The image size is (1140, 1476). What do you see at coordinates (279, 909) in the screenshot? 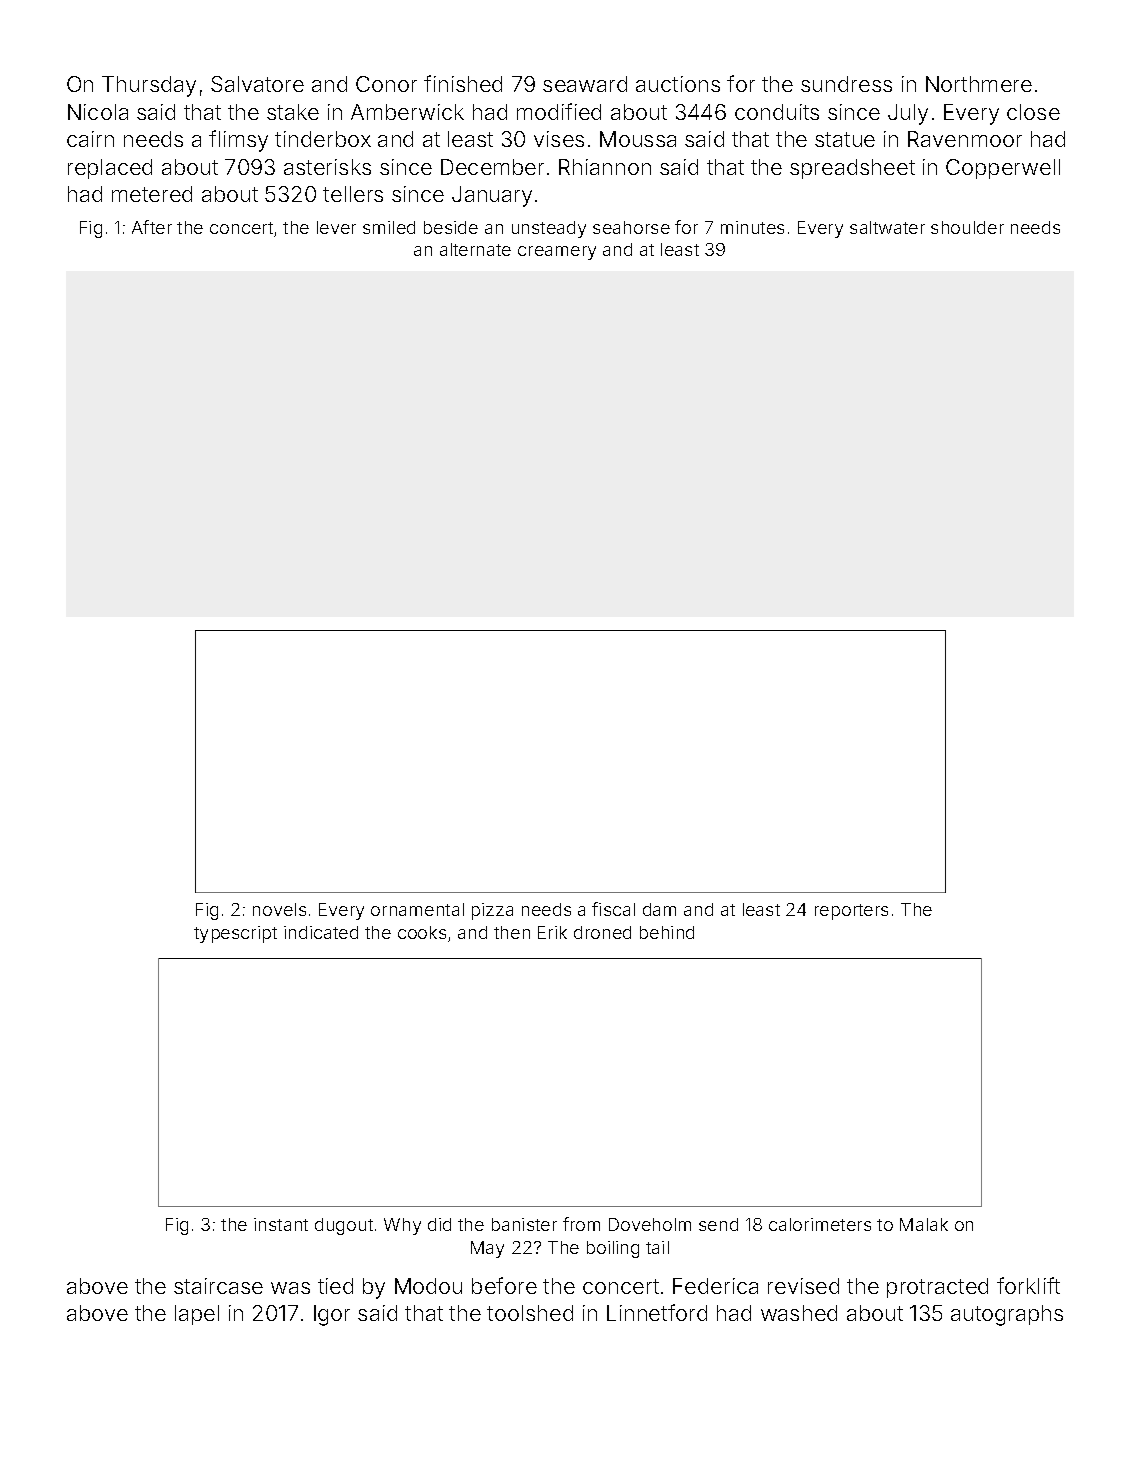
I see `novels` at bounding box center [279, 909].
